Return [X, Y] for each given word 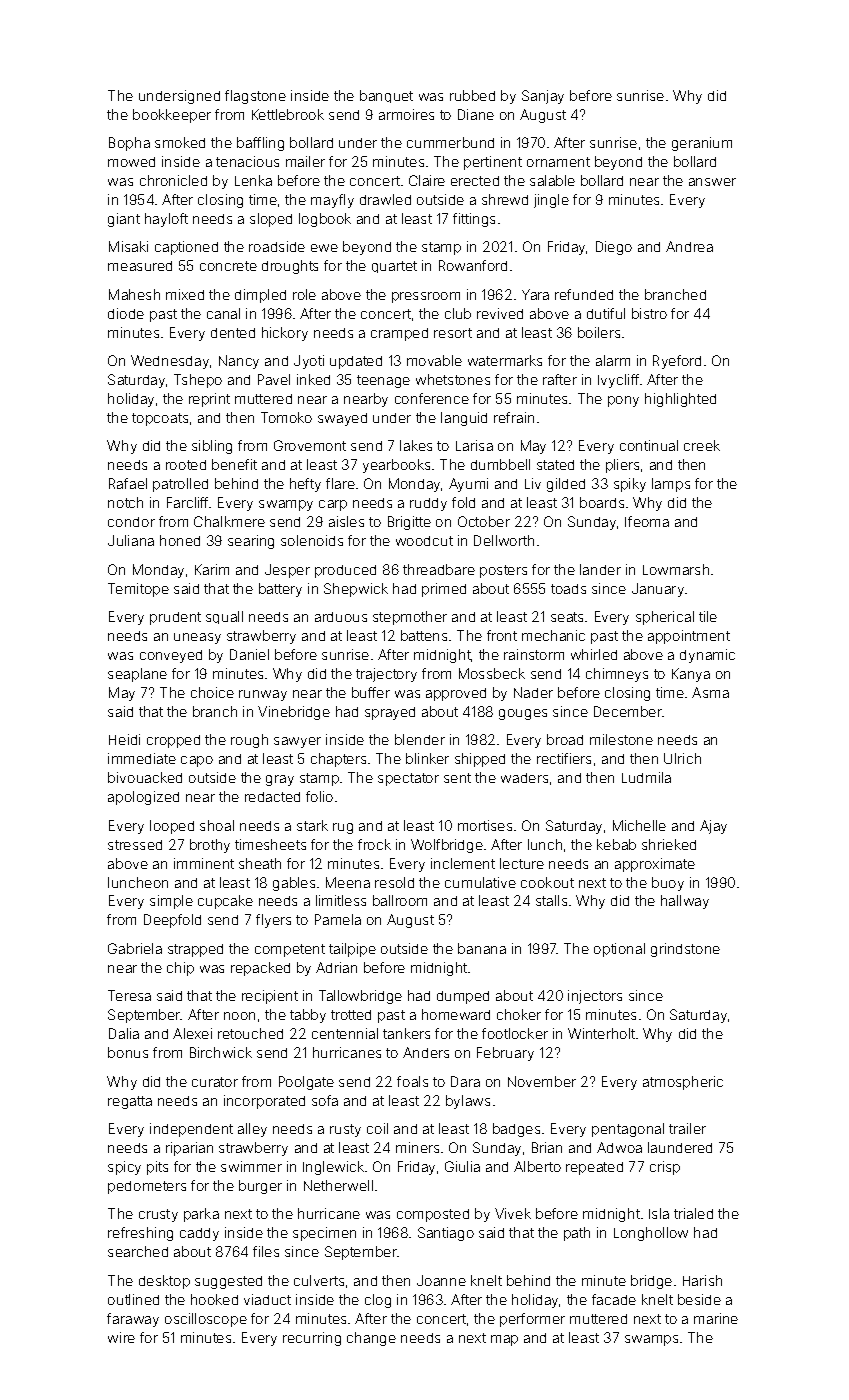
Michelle [639, 825]
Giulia [462, 1166]
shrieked [669, 844]
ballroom [400, 900]
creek [702, 445]
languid [464, 419]
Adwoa [619, 1147]
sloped [271, 220]
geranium [702, 144]
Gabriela [135, 948]
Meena [348, 882]
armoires [406, 114]
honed [180, 540]
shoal [217, 825]
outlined [133, 1299]
